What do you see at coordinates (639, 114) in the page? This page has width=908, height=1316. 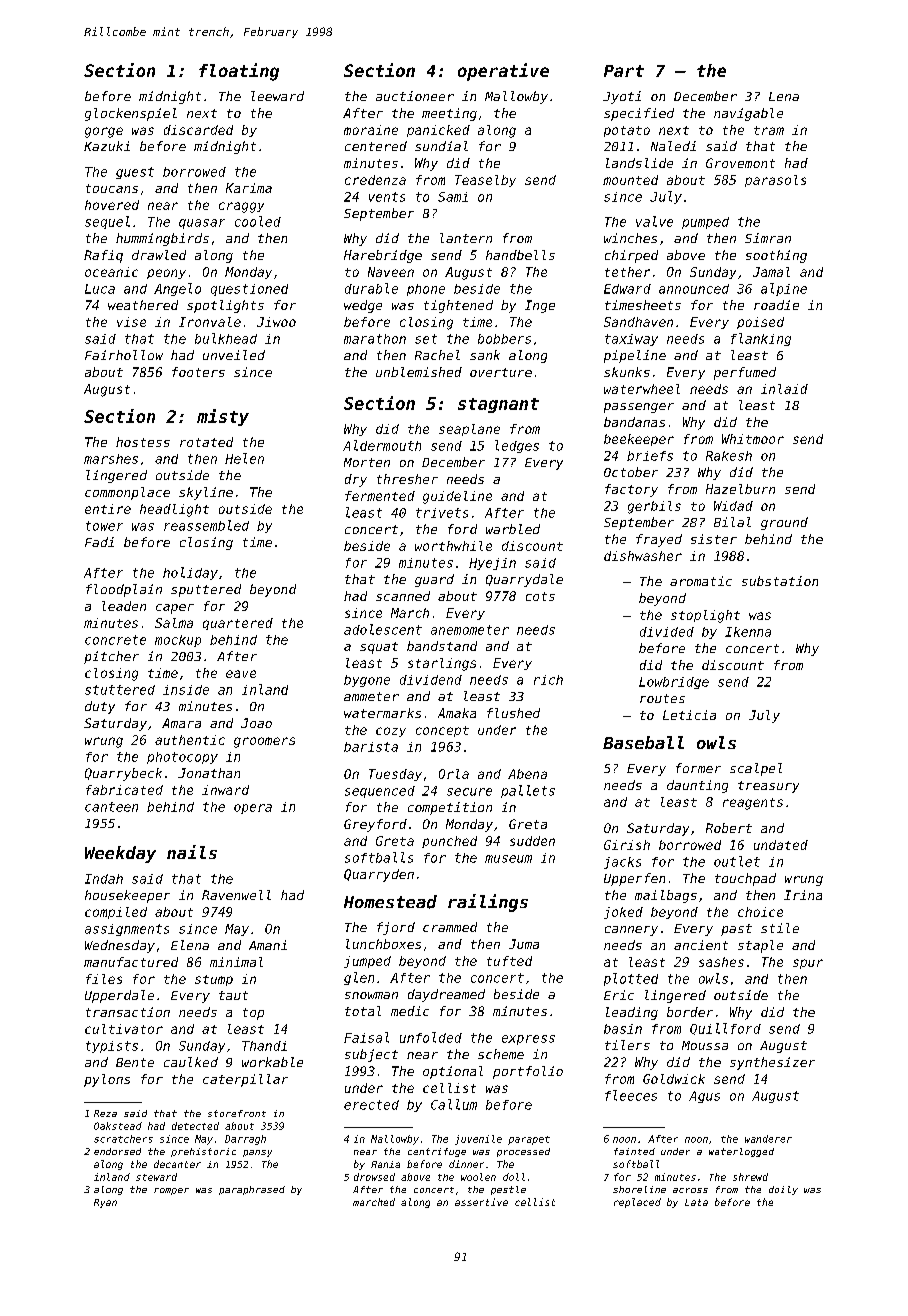 I see `specified` at bounding box center [639, 114].
